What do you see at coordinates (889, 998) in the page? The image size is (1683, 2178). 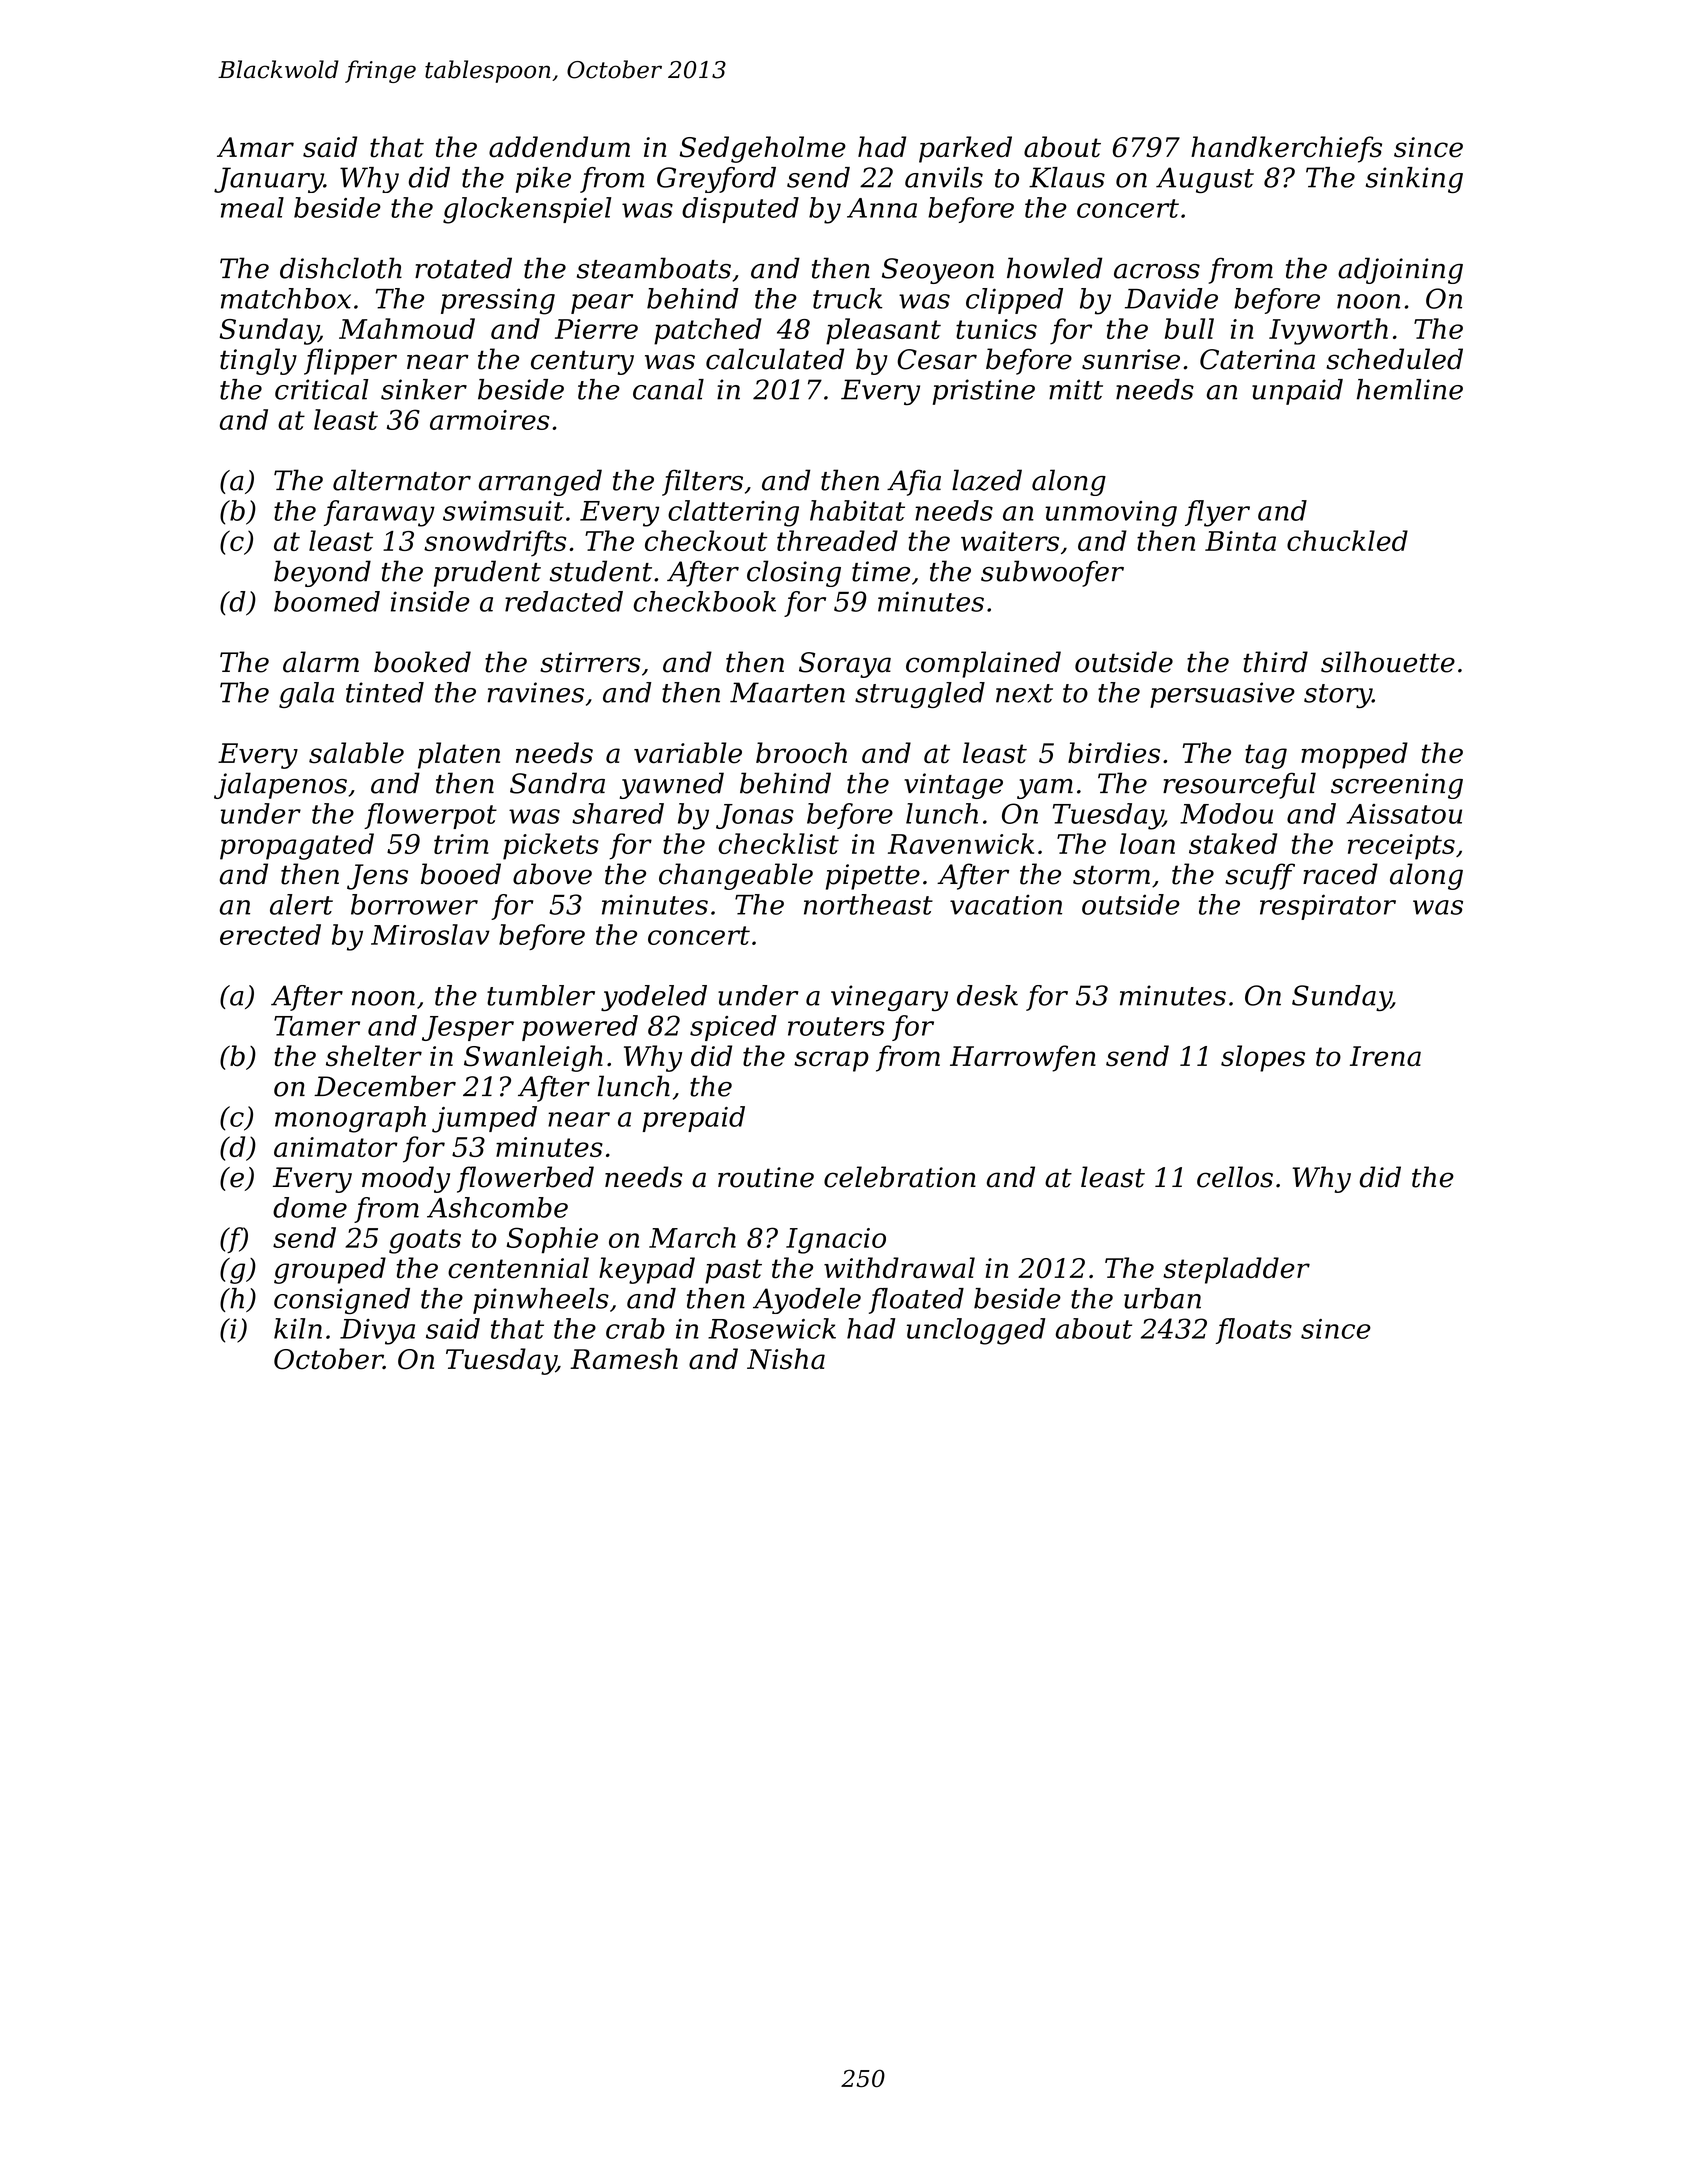 I see `vinegary` at bounding box center [889, 998].
